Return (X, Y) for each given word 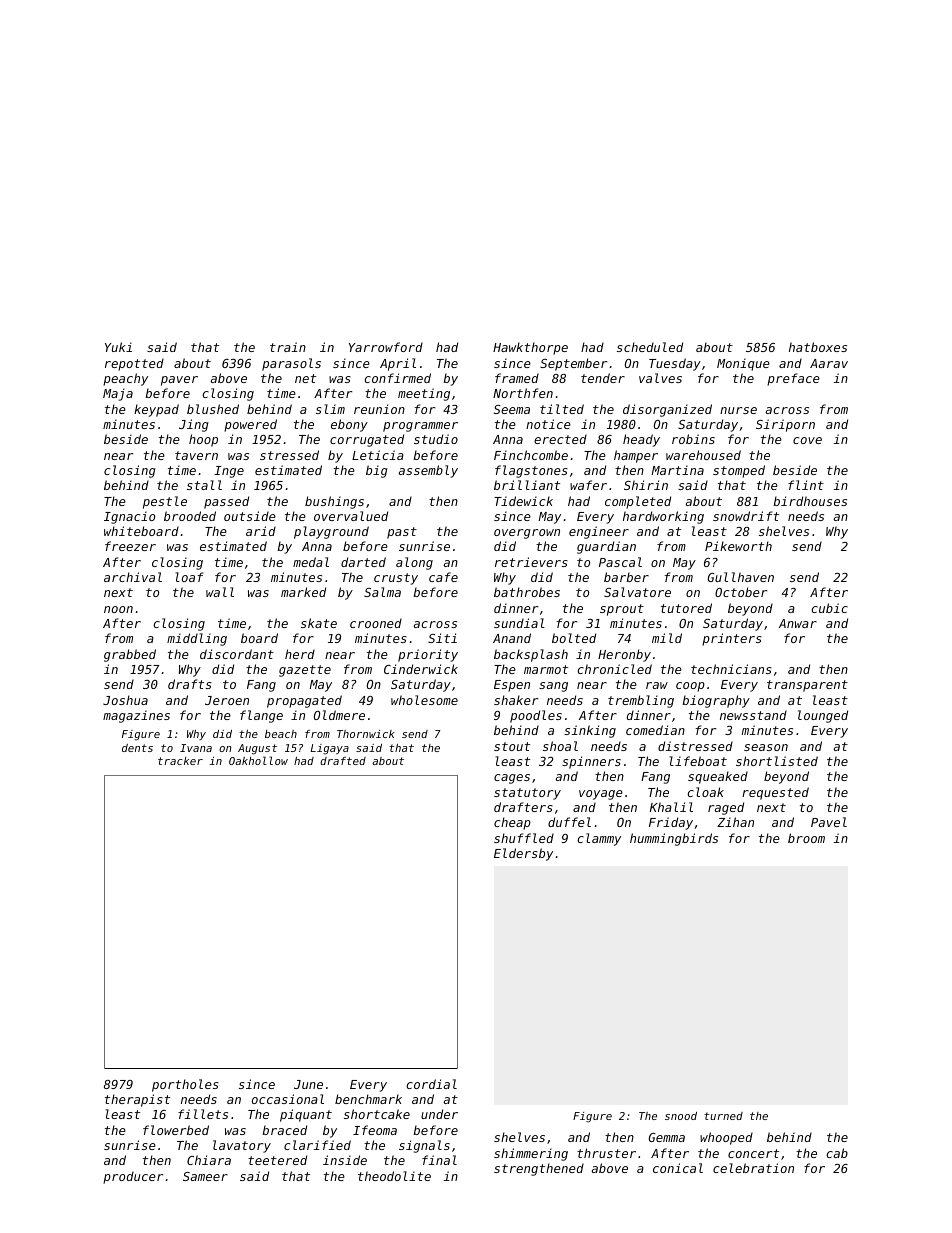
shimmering (531, 1154)
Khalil (671, 807)
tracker (180, 761)
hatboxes (818, 347)
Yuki (118, 347)
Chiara (209, 1160)
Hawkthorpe (530, 348)
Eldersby (523, 854)
